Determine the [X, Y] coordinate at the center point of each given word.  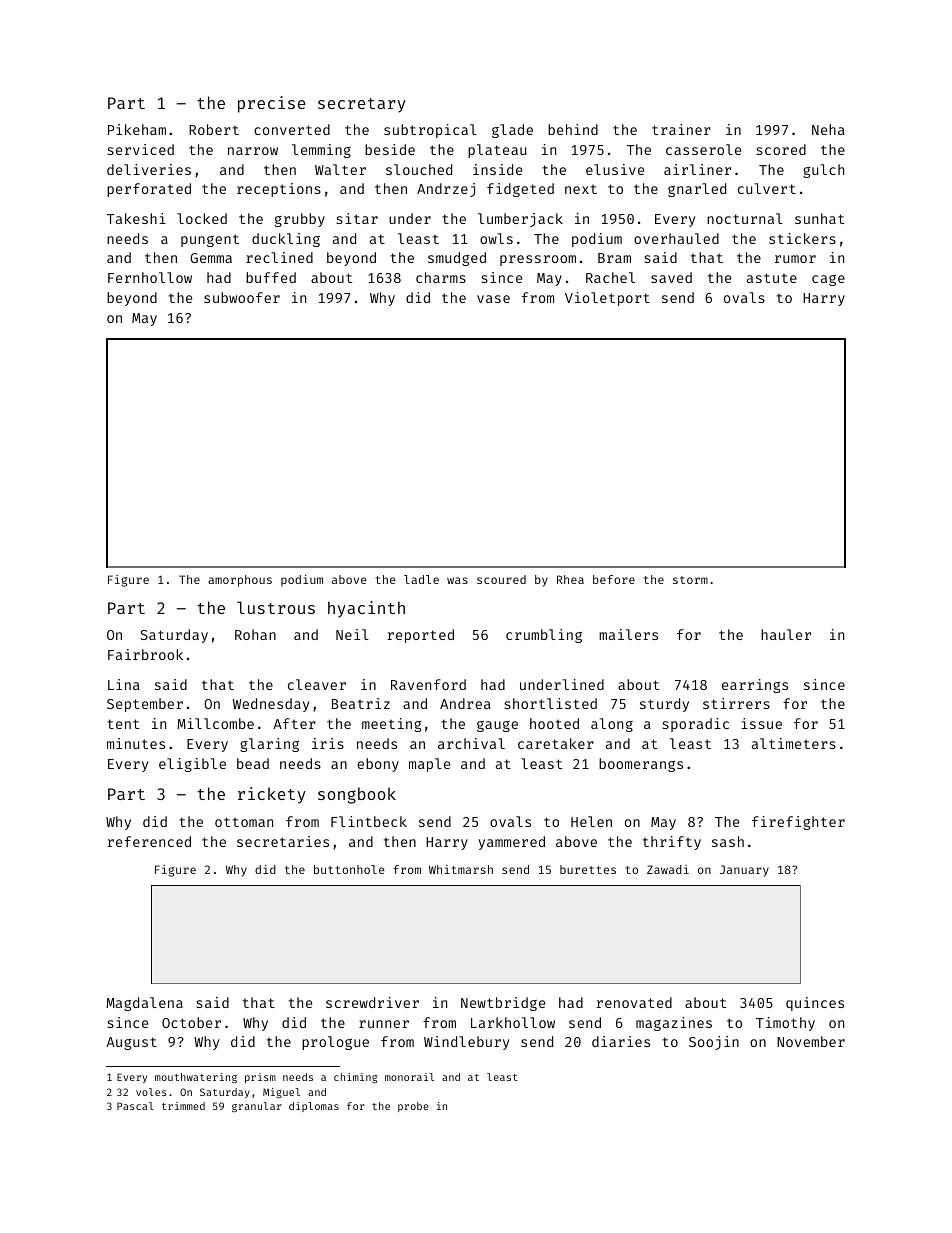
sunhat [819, 218]
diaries [621, 1041]
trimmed [183, 1106]
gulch [823, 171]
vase [493, 299]
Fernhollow [150, 277]
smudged [457, 259]
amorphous [240, 581]
